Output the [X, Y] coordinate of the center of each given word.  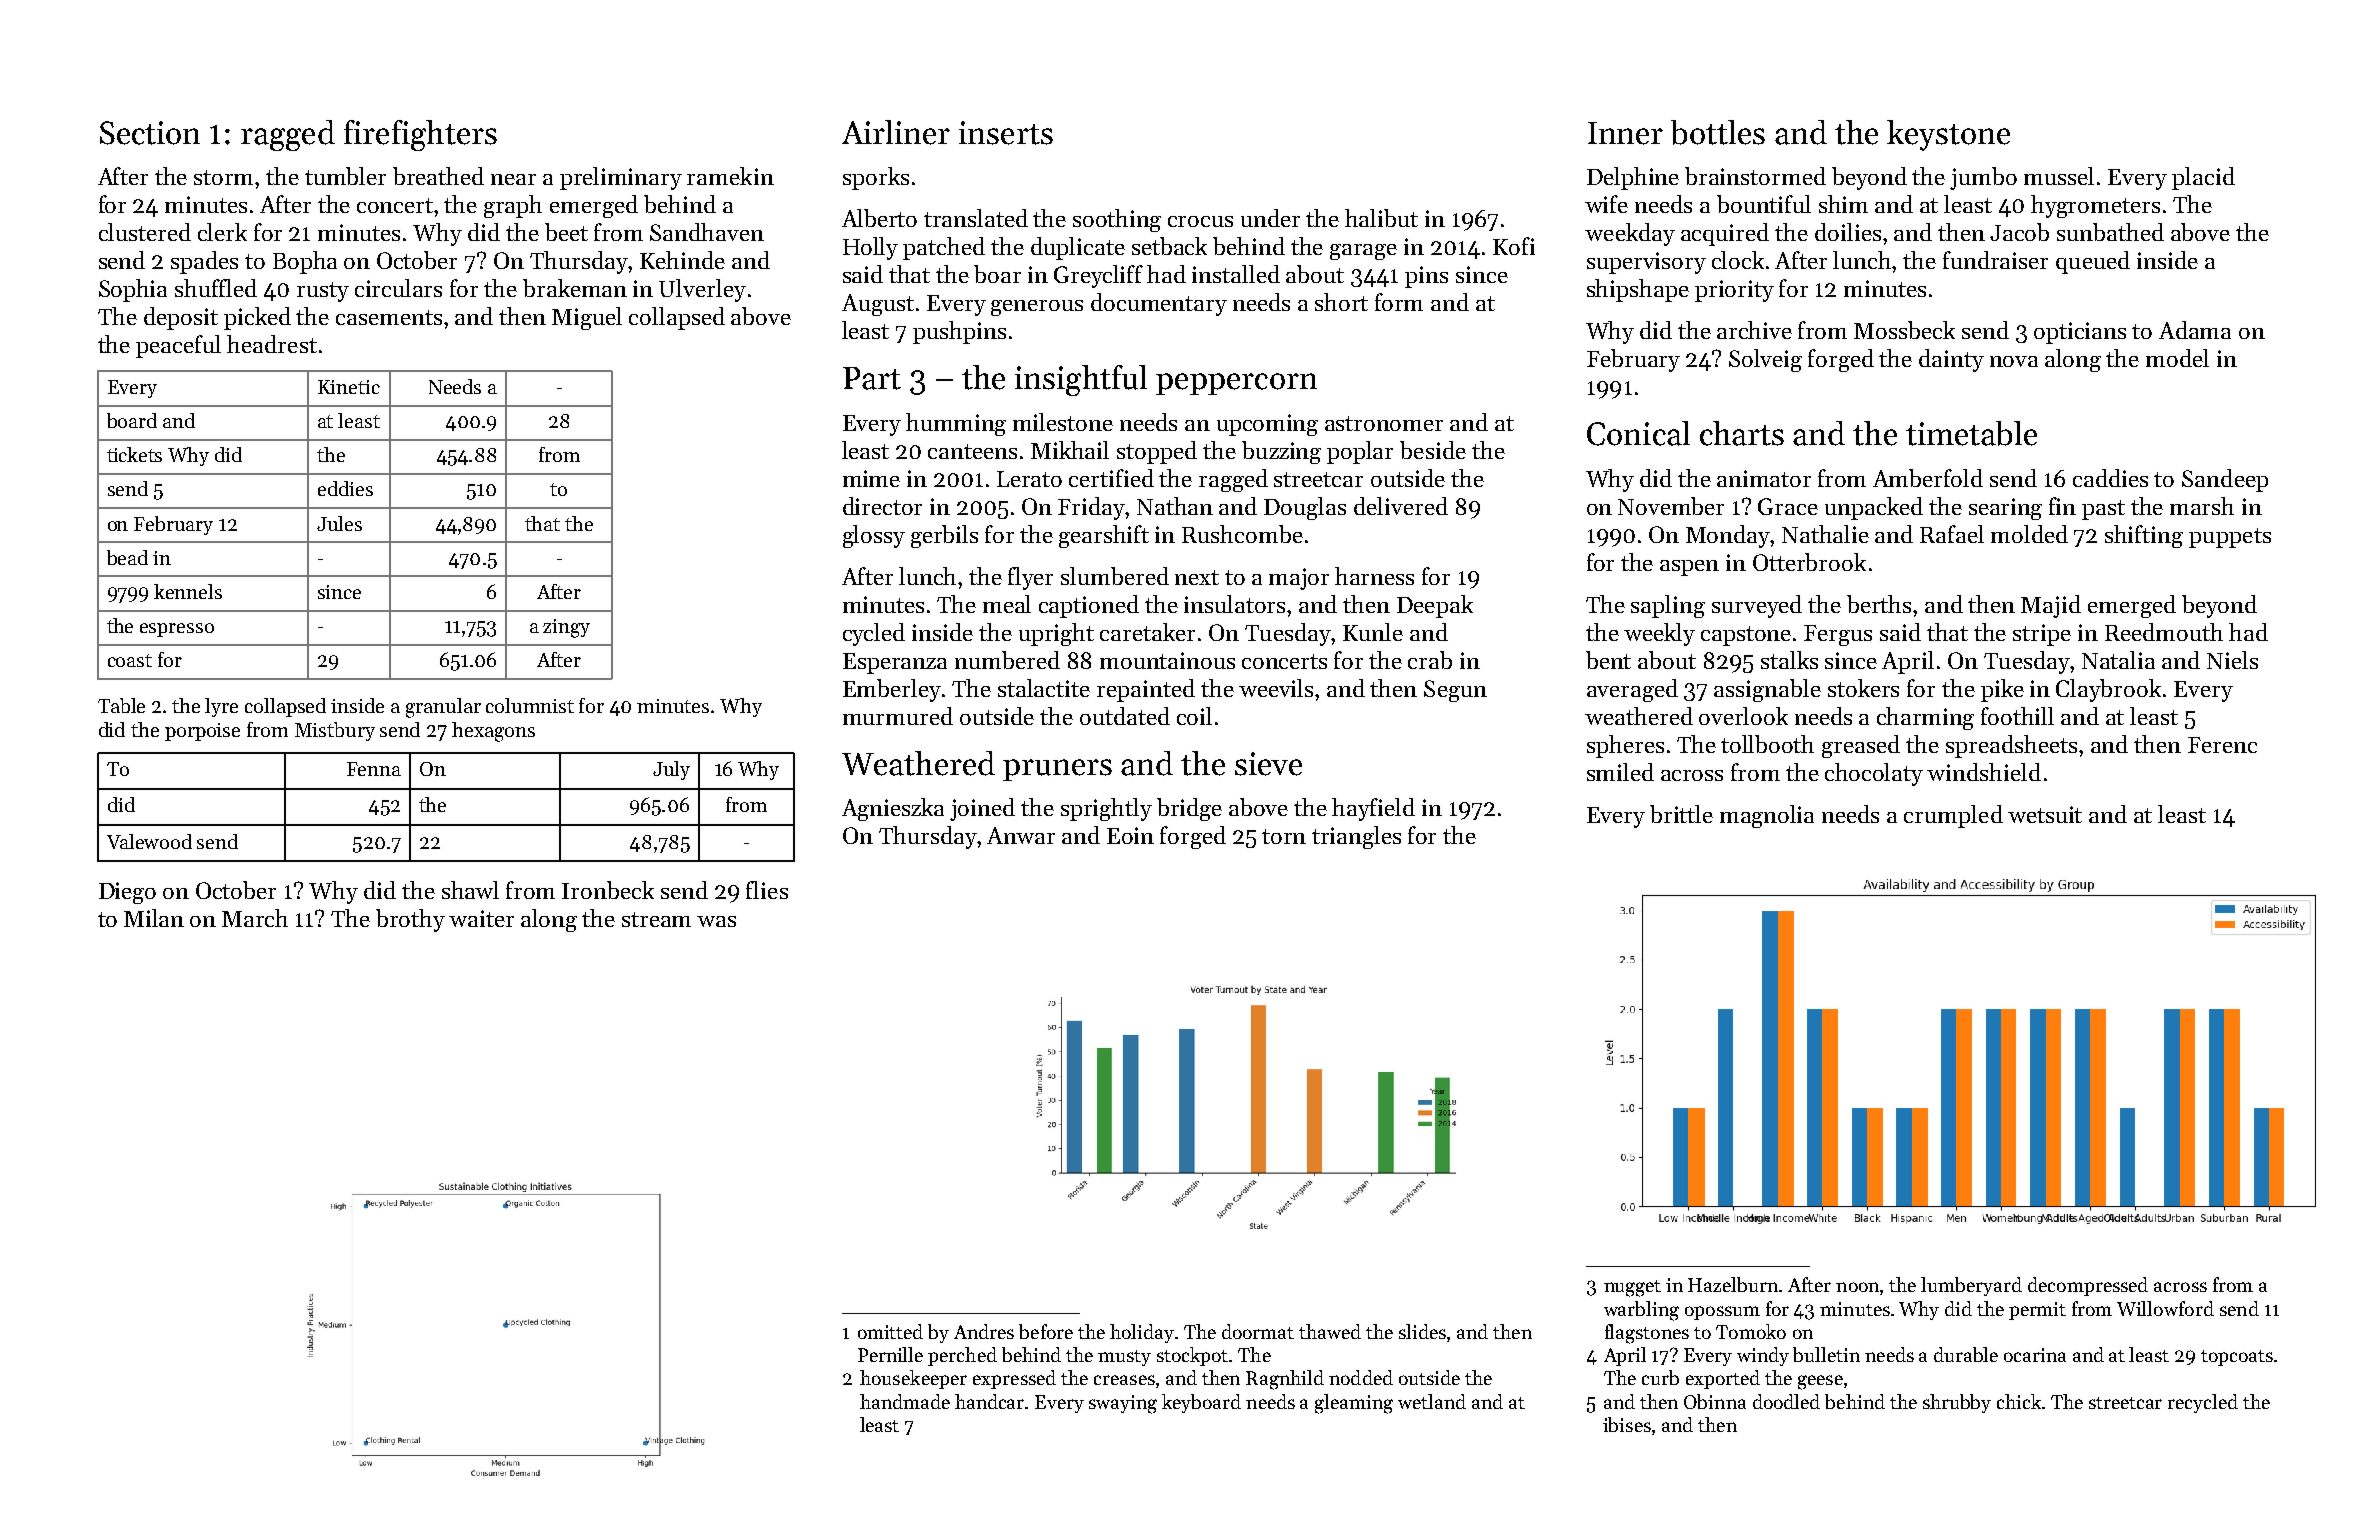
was [716, 921]
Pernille [890, 1354]
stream [656, 919]
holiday [1142, 1333]
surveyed [1757, 606]
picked [257, 318]
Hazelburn [1733, 1284]
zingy [566, 628]
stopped [1157, 452]
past [2103, 510]
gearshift [1104, 536]
